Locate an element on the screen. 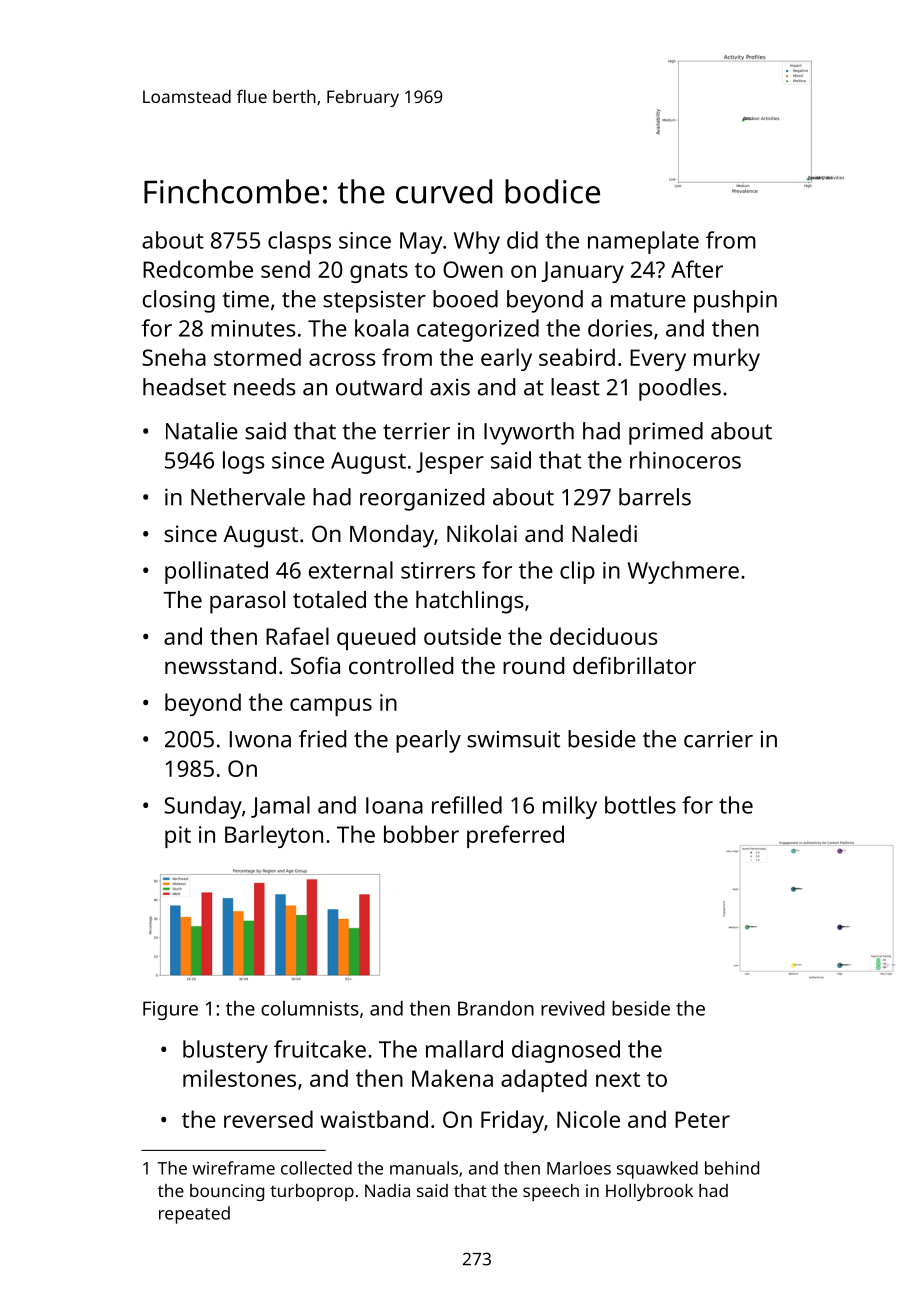 This screenshot has height=1311, width=924. diagnosed is located at coordinates (566, 1051).
